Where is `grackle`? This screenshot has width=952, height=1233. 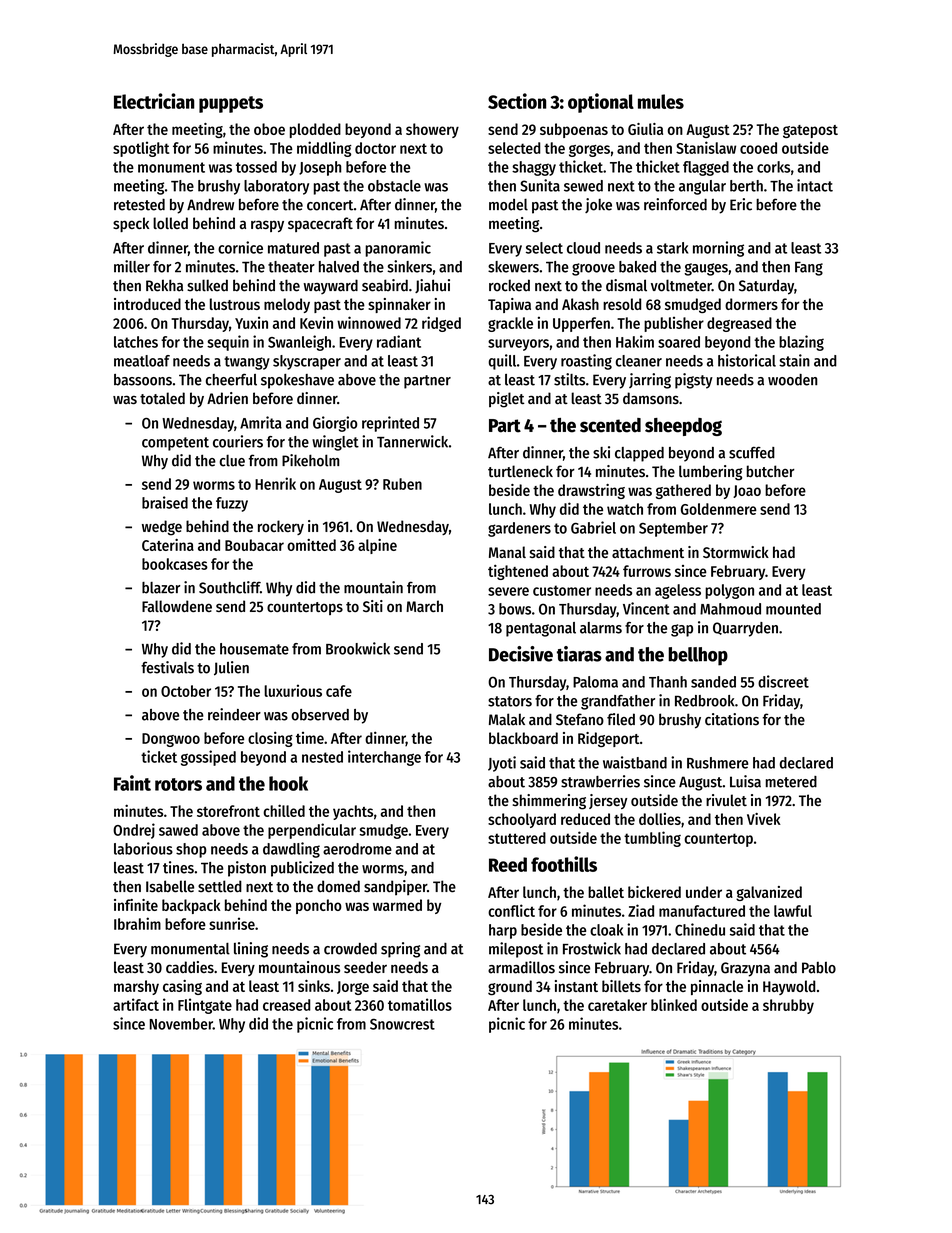 grackle is located at coordinates (510, 324).
